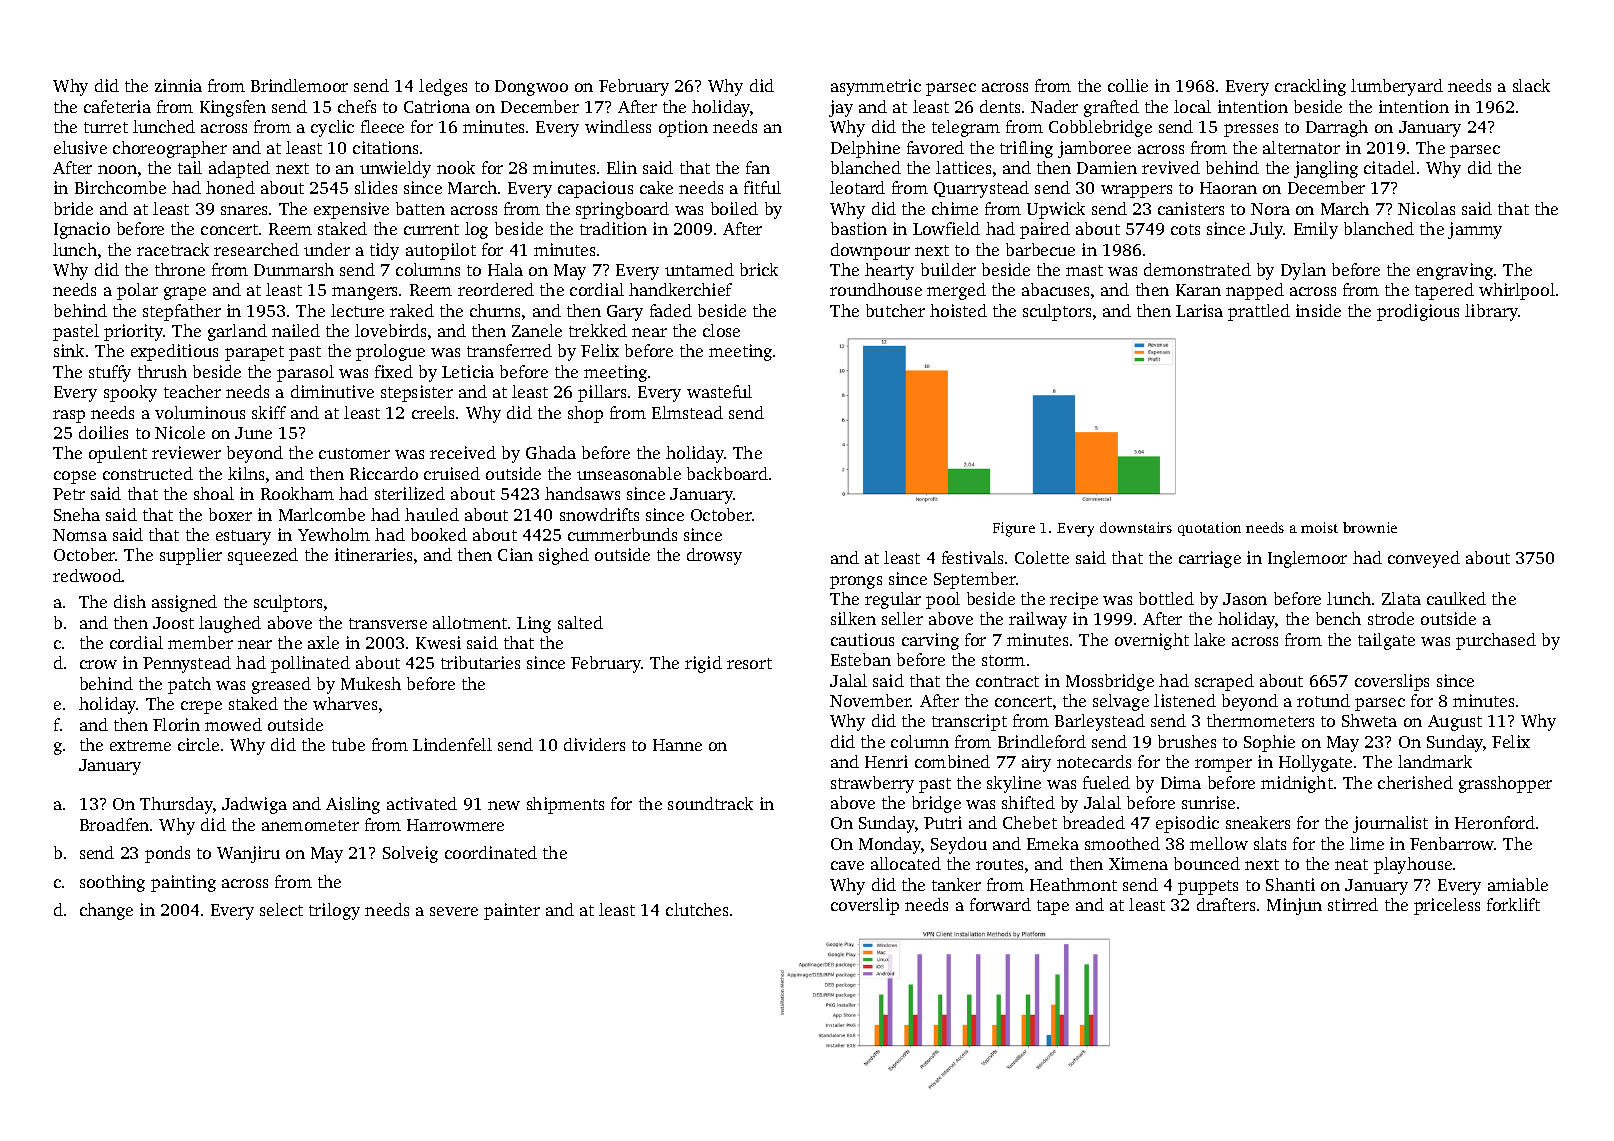 Image resolution: width=1614 pixels, height=1141 pixels. Describe the element at coordinates (876, 87) in the screenshot. I see `asymmetric` at that location.
